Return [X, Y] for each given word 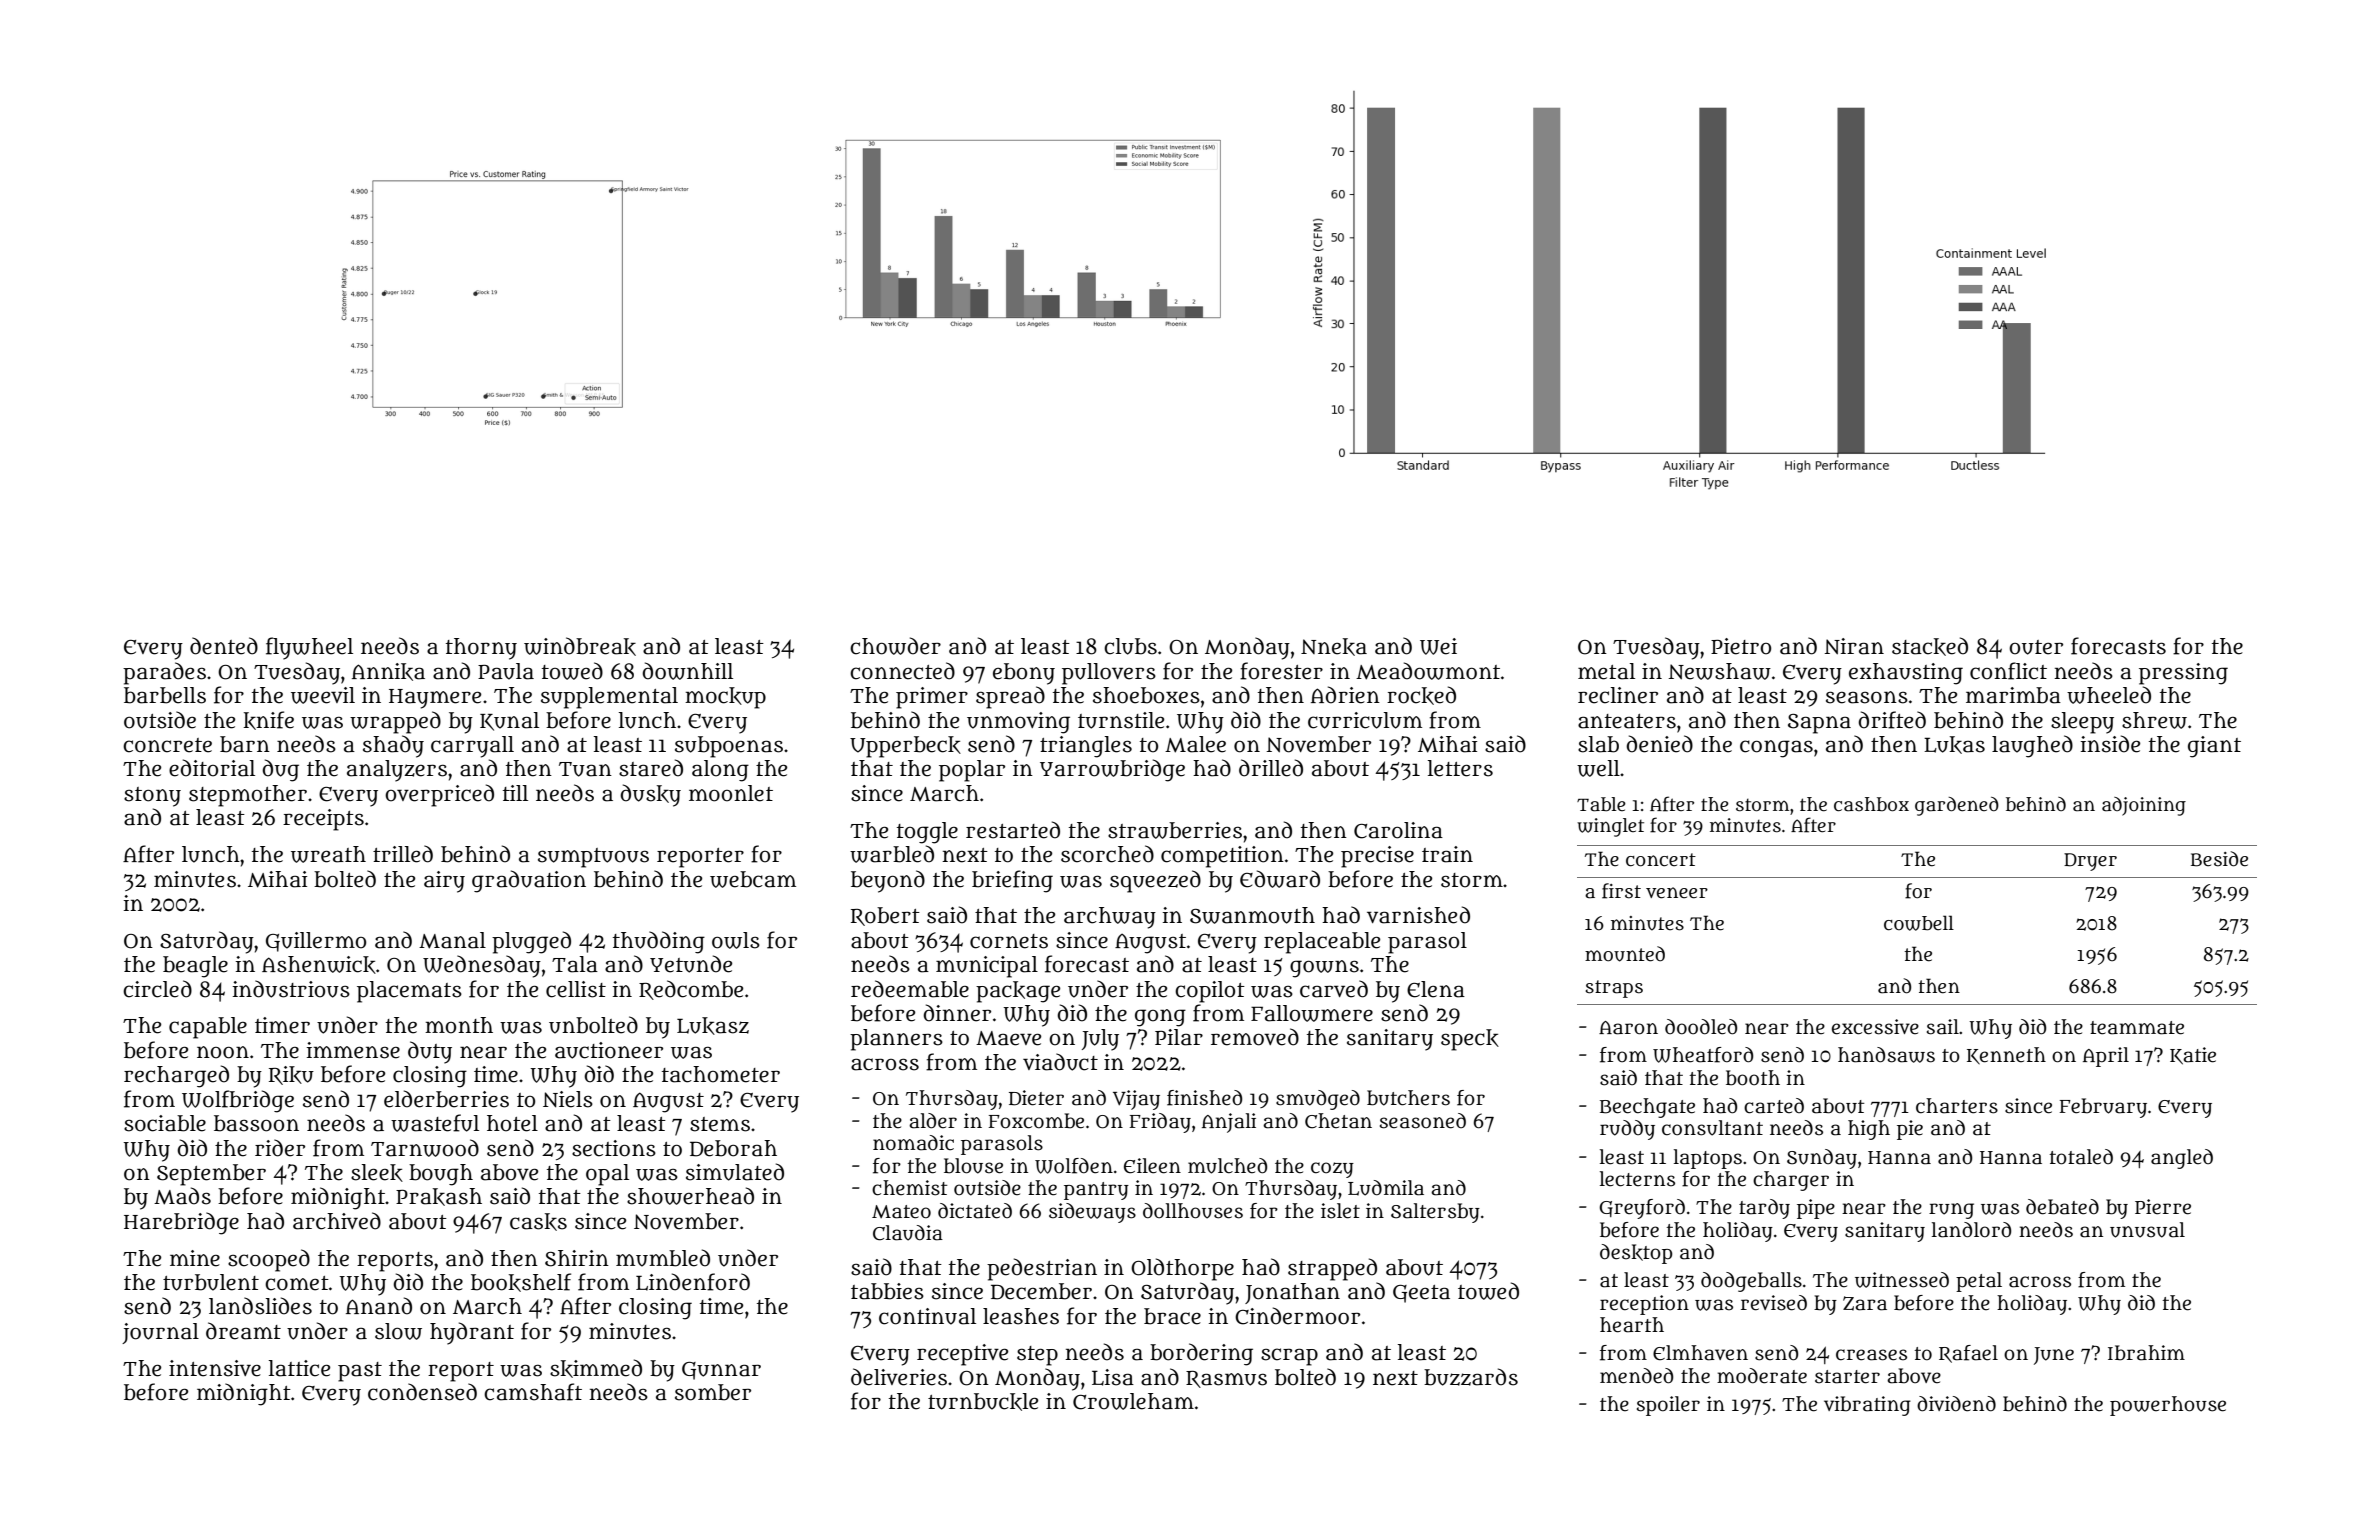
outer [2036, 647]
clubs [1130, 646]
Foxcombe [1036, 1121]
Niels [568, 1099]
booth [1753, 1078]
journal [160, 1333]
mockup [725, 698]
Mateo [901, 1212]
